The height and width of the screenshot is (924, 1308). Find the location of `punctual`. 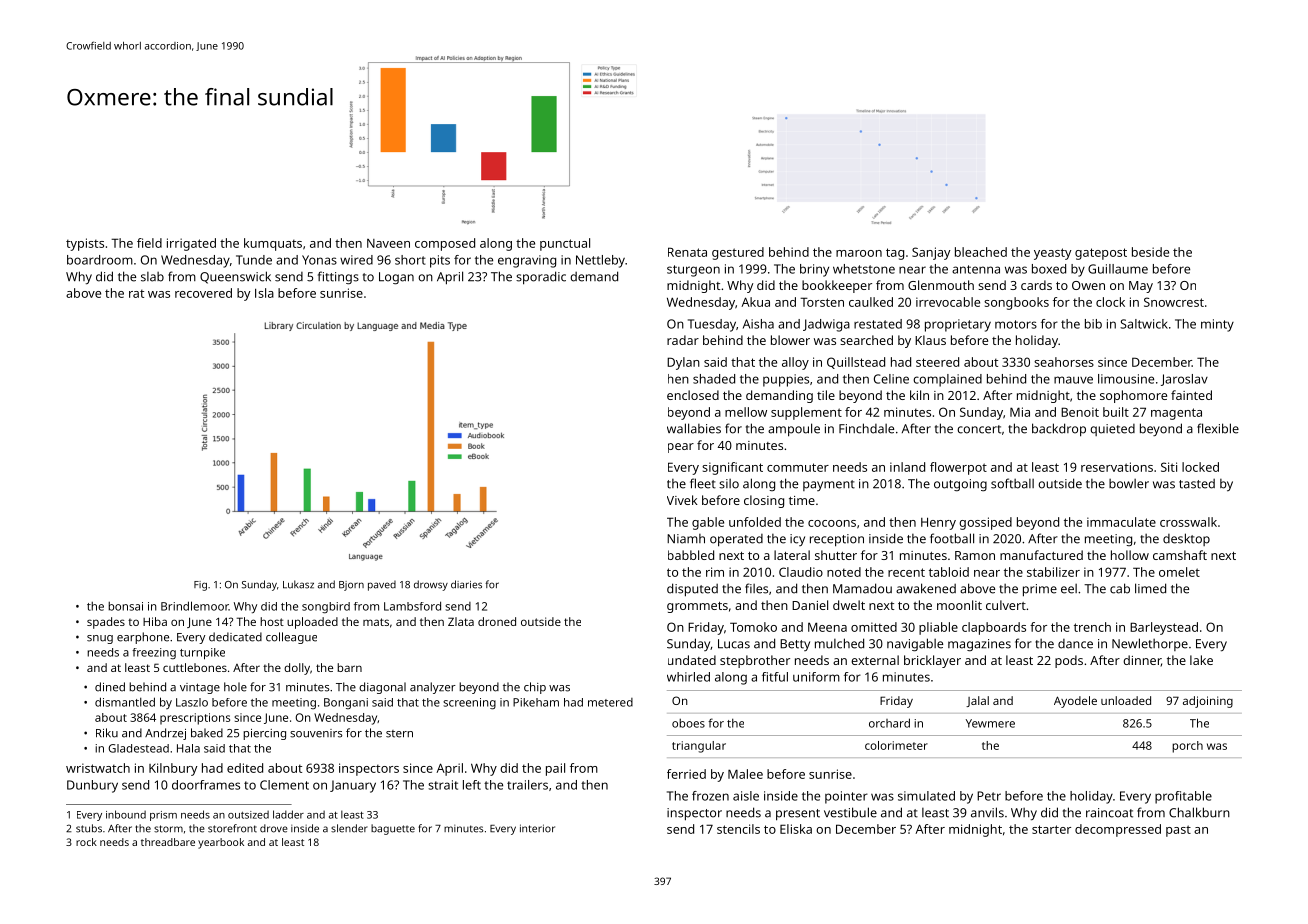

punctual is located at coordinates (565, 244).
